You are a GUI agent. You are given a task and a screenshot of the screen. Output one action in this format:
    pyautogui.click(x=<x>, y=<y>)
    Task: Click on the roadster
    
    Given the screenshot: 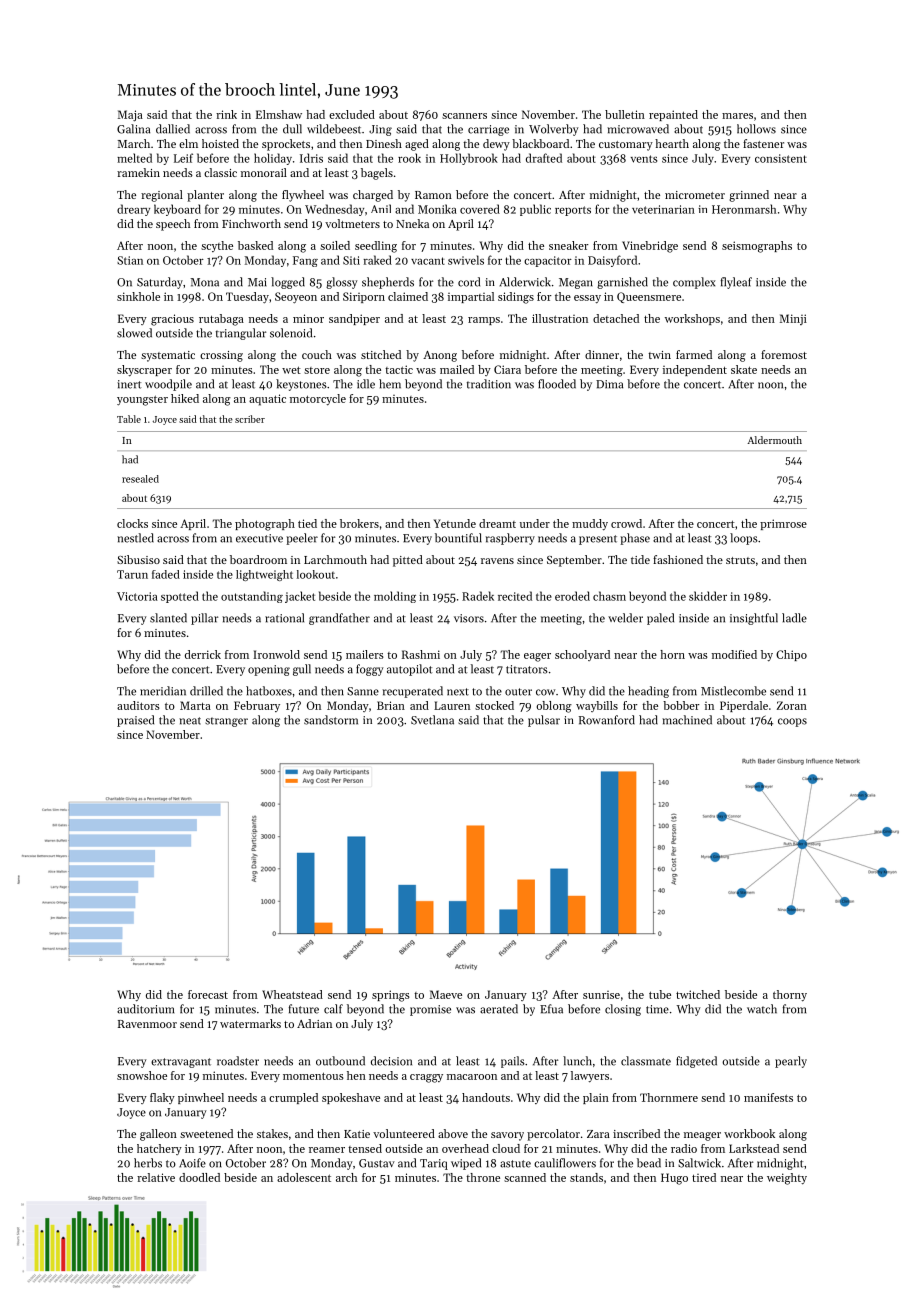 What is the action you would take?
    pyautogui.click(x=238, y=1061)
